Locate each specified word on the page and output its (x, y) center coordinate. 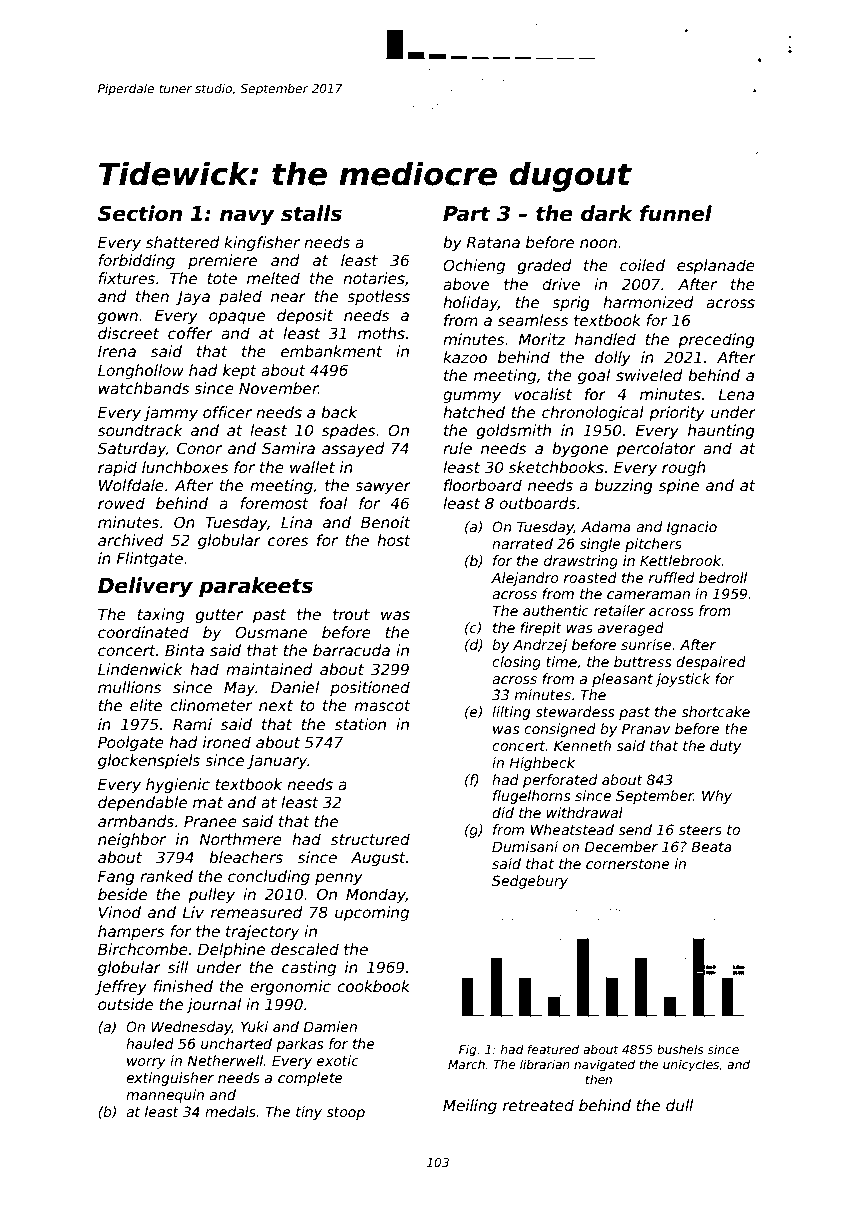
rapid (117, 468)
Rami (192, 724)
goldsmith (514, 431)
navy (247, 217)
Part (467, 214)
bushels (680, 1049)
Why (717, 797)
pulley (211, 895)
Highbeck (542, 764)
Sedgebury (530, 882)
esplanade (716, 266)
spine (679, 486)
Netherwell (225, 1060)
